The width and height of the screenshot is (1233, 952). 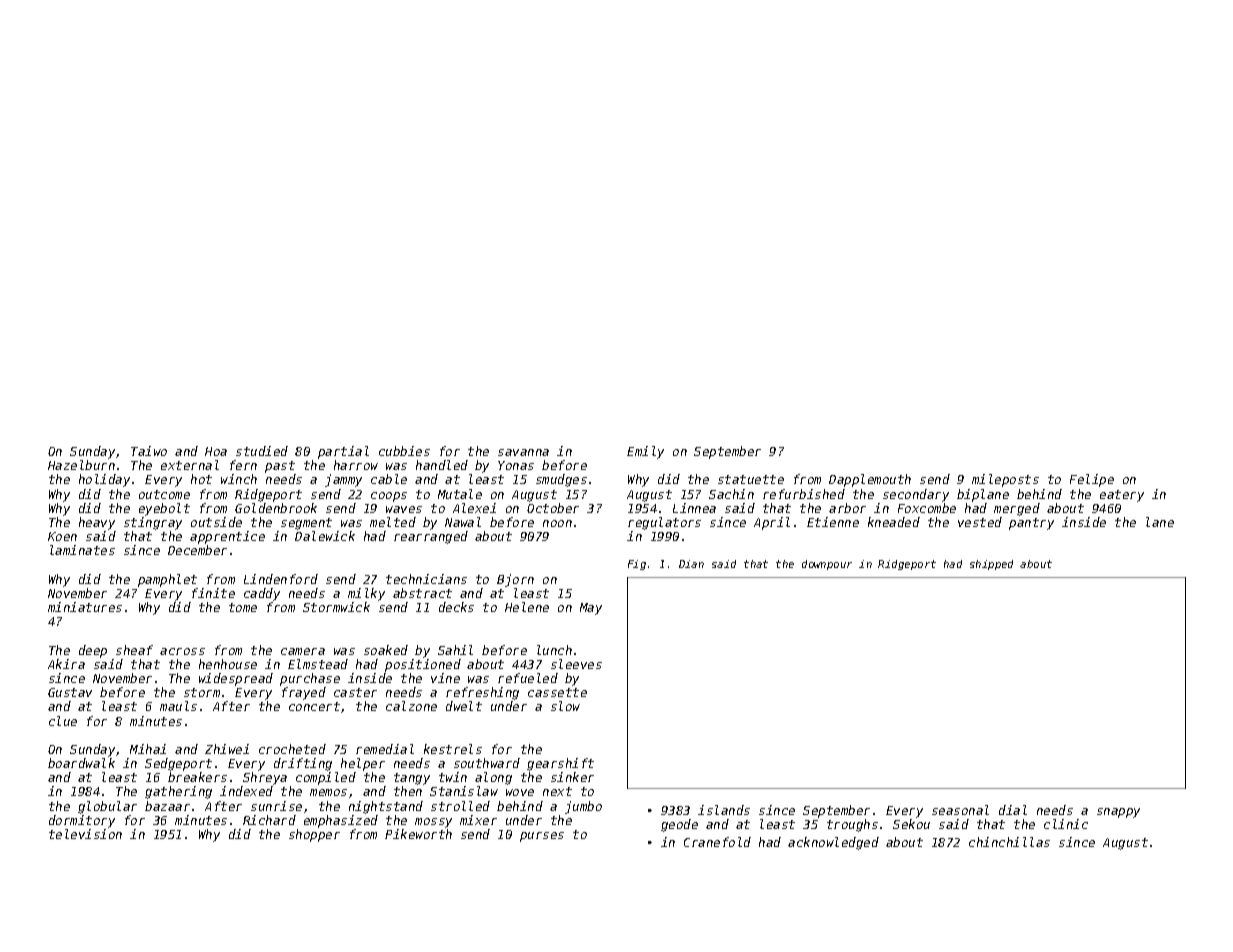 What do you see at coordinates (523, 452) in the screenshot?
I see `savanna` at bounding box center [523, 452].
